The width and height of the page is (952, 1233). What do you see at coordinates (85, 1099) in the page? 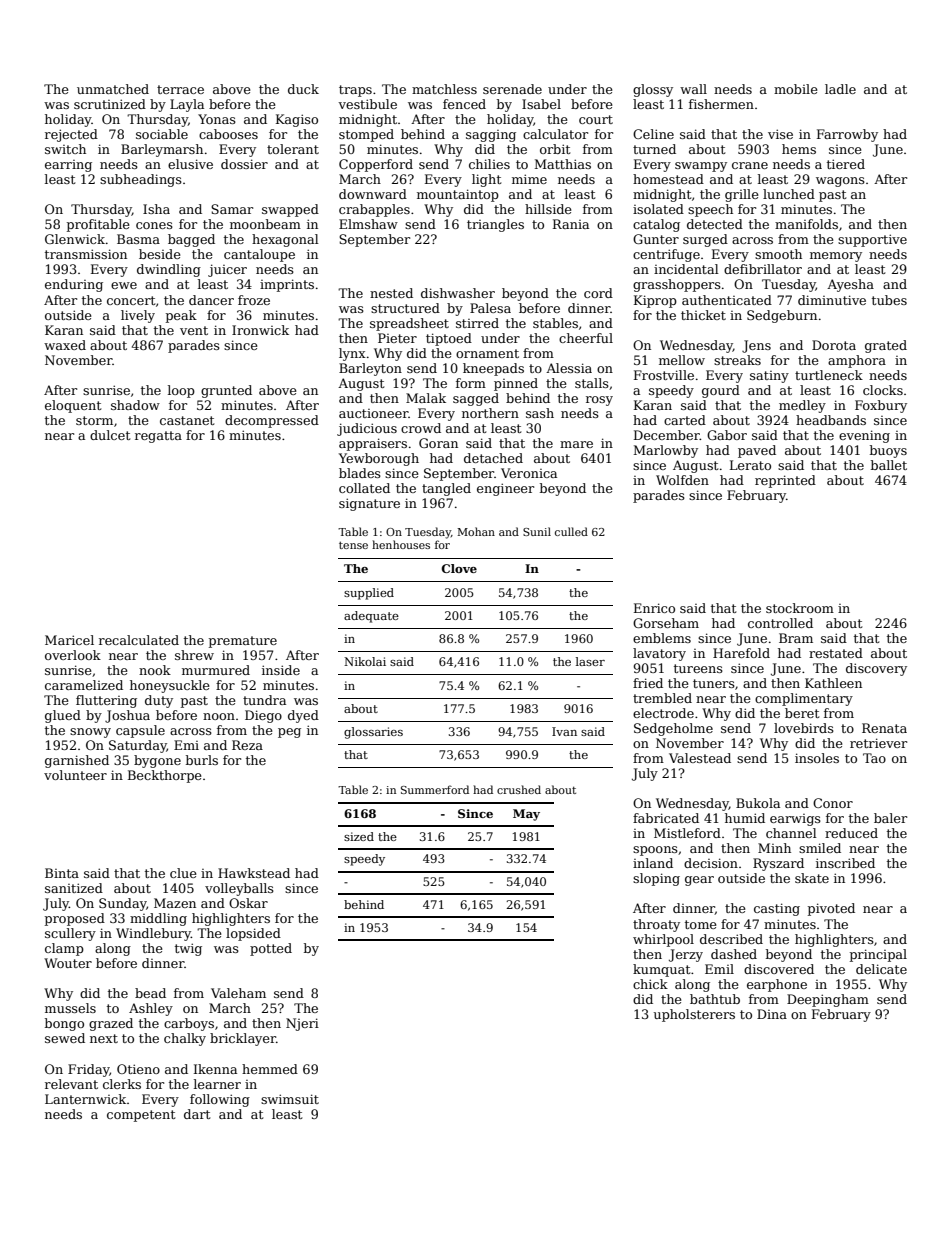
I see `Lanternwick` at bounding box center [85, 1099].
